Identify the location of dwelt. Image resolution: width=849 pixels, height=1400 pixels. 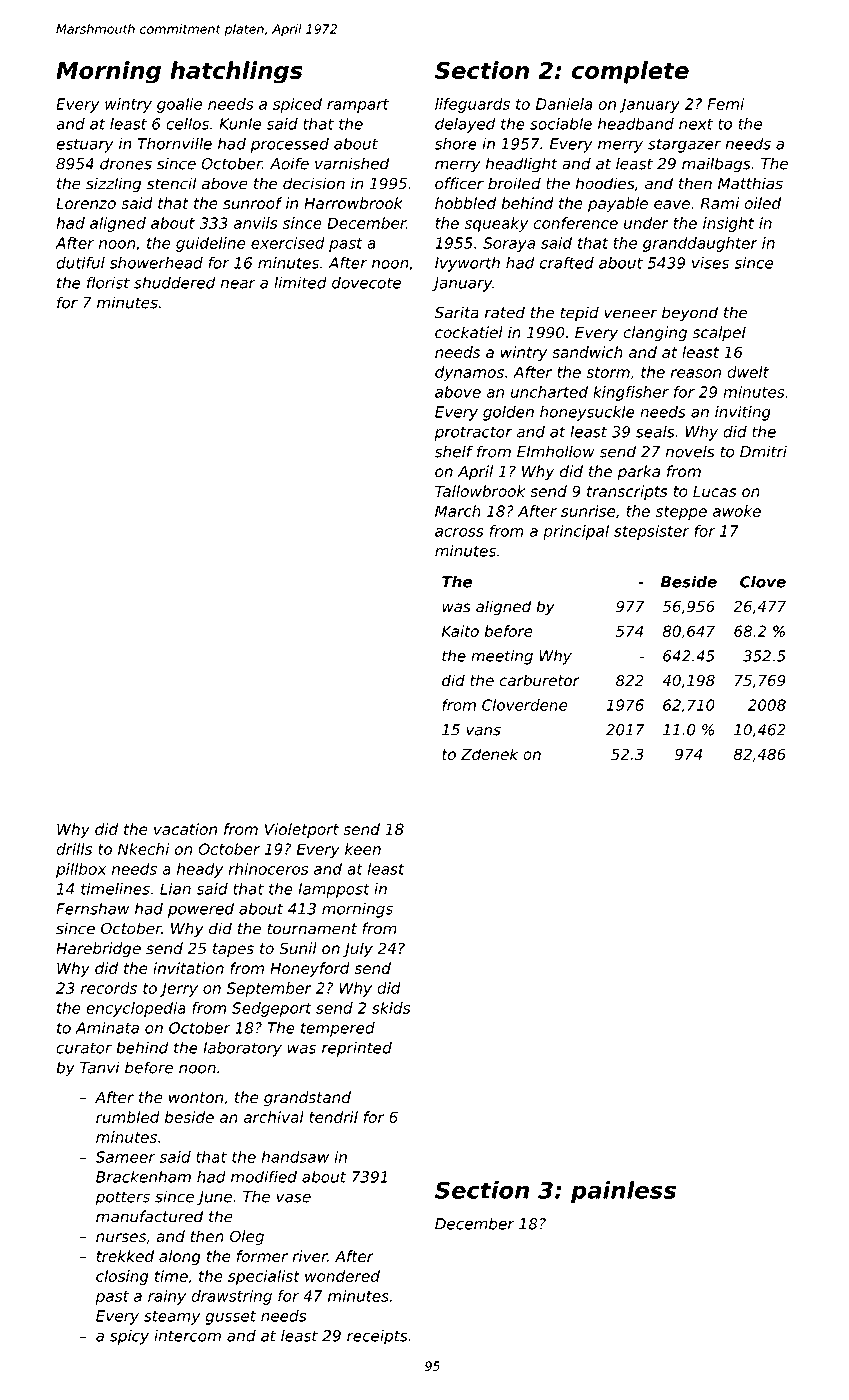
(748, 372).
